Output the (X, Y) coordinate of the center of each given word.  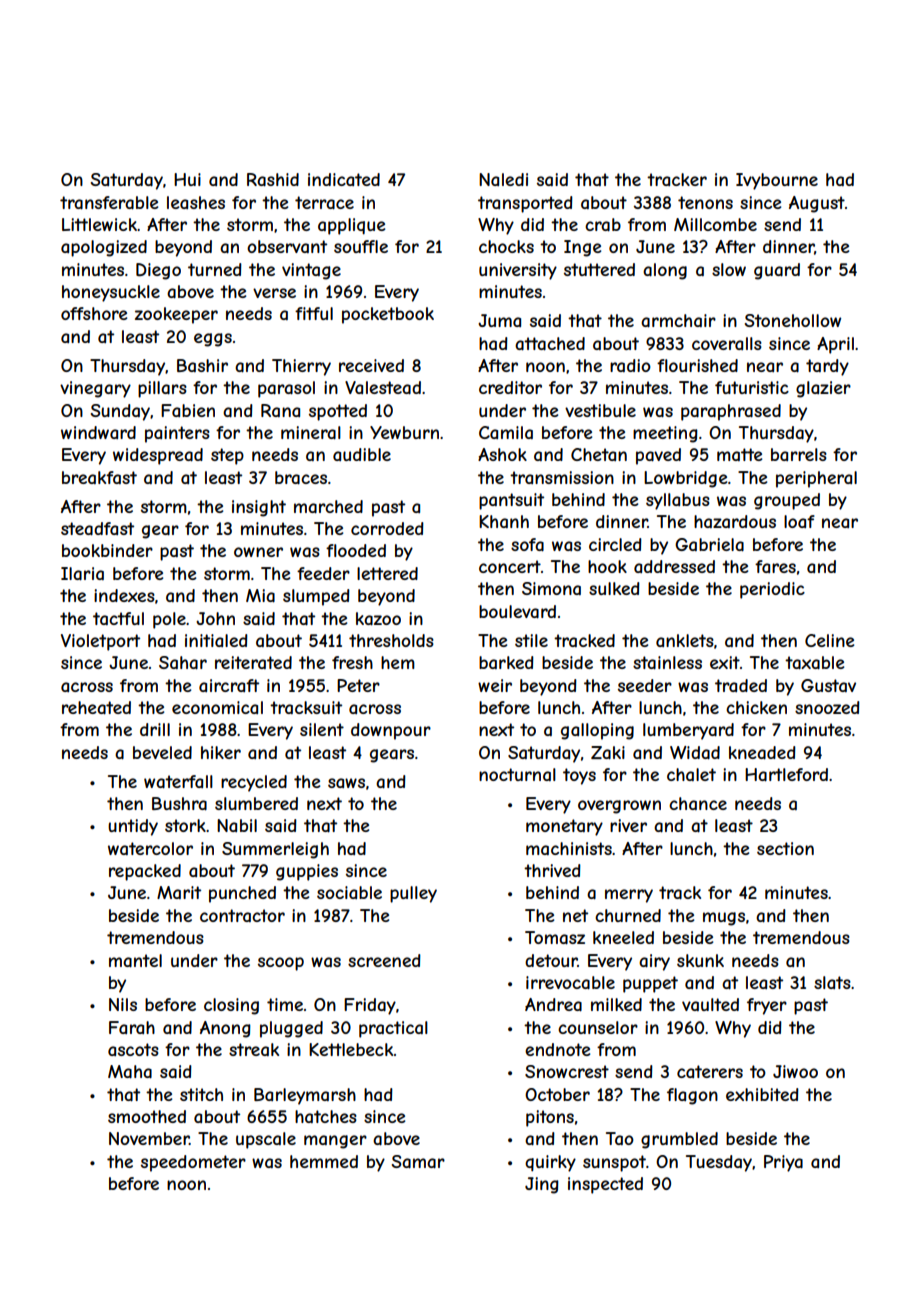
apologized (104, 248)
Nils (123, 1004)
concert (510, 566)
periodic (772, 590)
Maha (130, 1071)
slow (729, 269)
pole (169, 620)
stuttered (599, 269)
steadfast (97, 528)
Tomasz (555, 937)
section (785, 848)
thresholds (391, 640)
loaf (799, 521)
